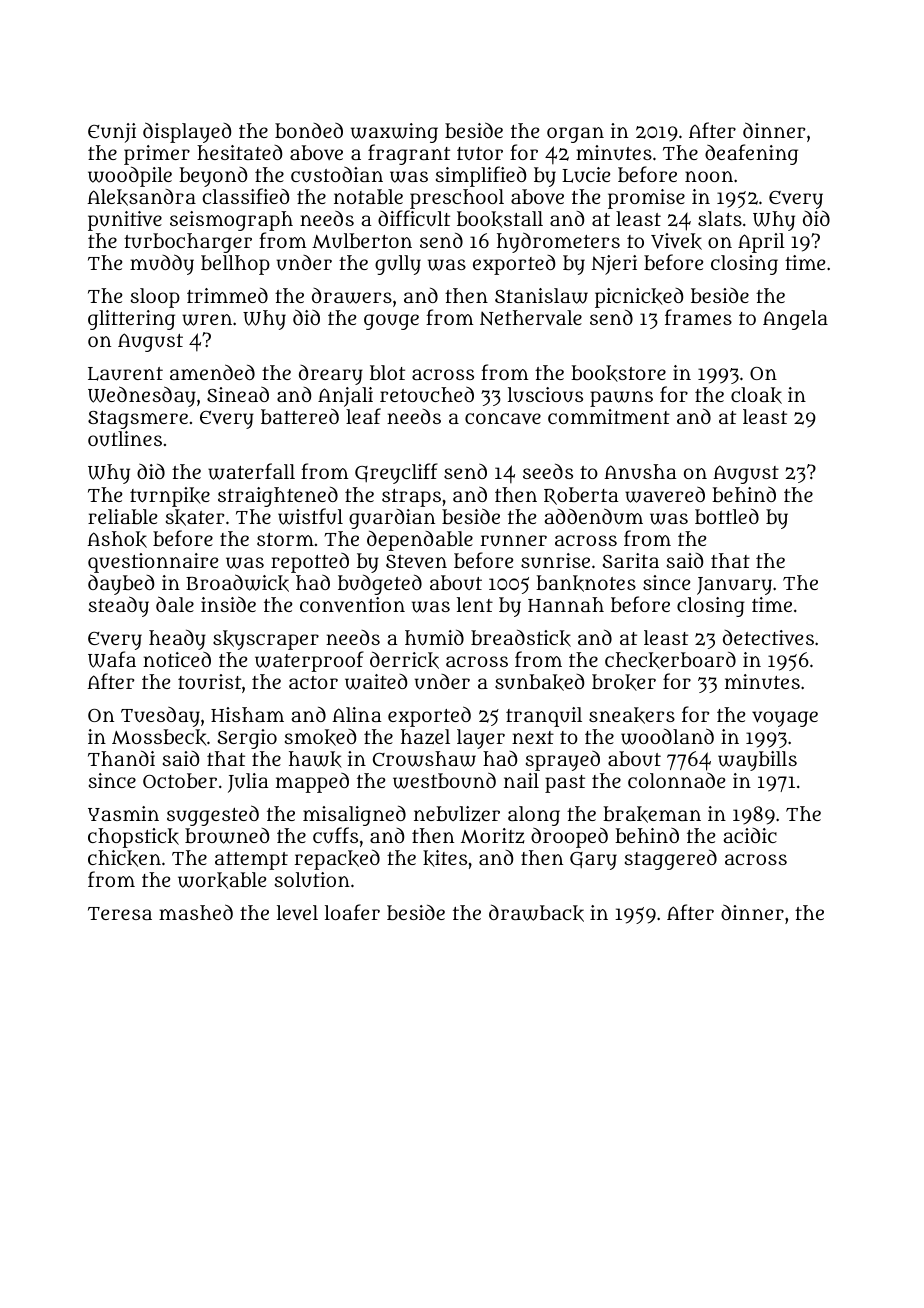  I want to click on tutor, so click(480, 153).
